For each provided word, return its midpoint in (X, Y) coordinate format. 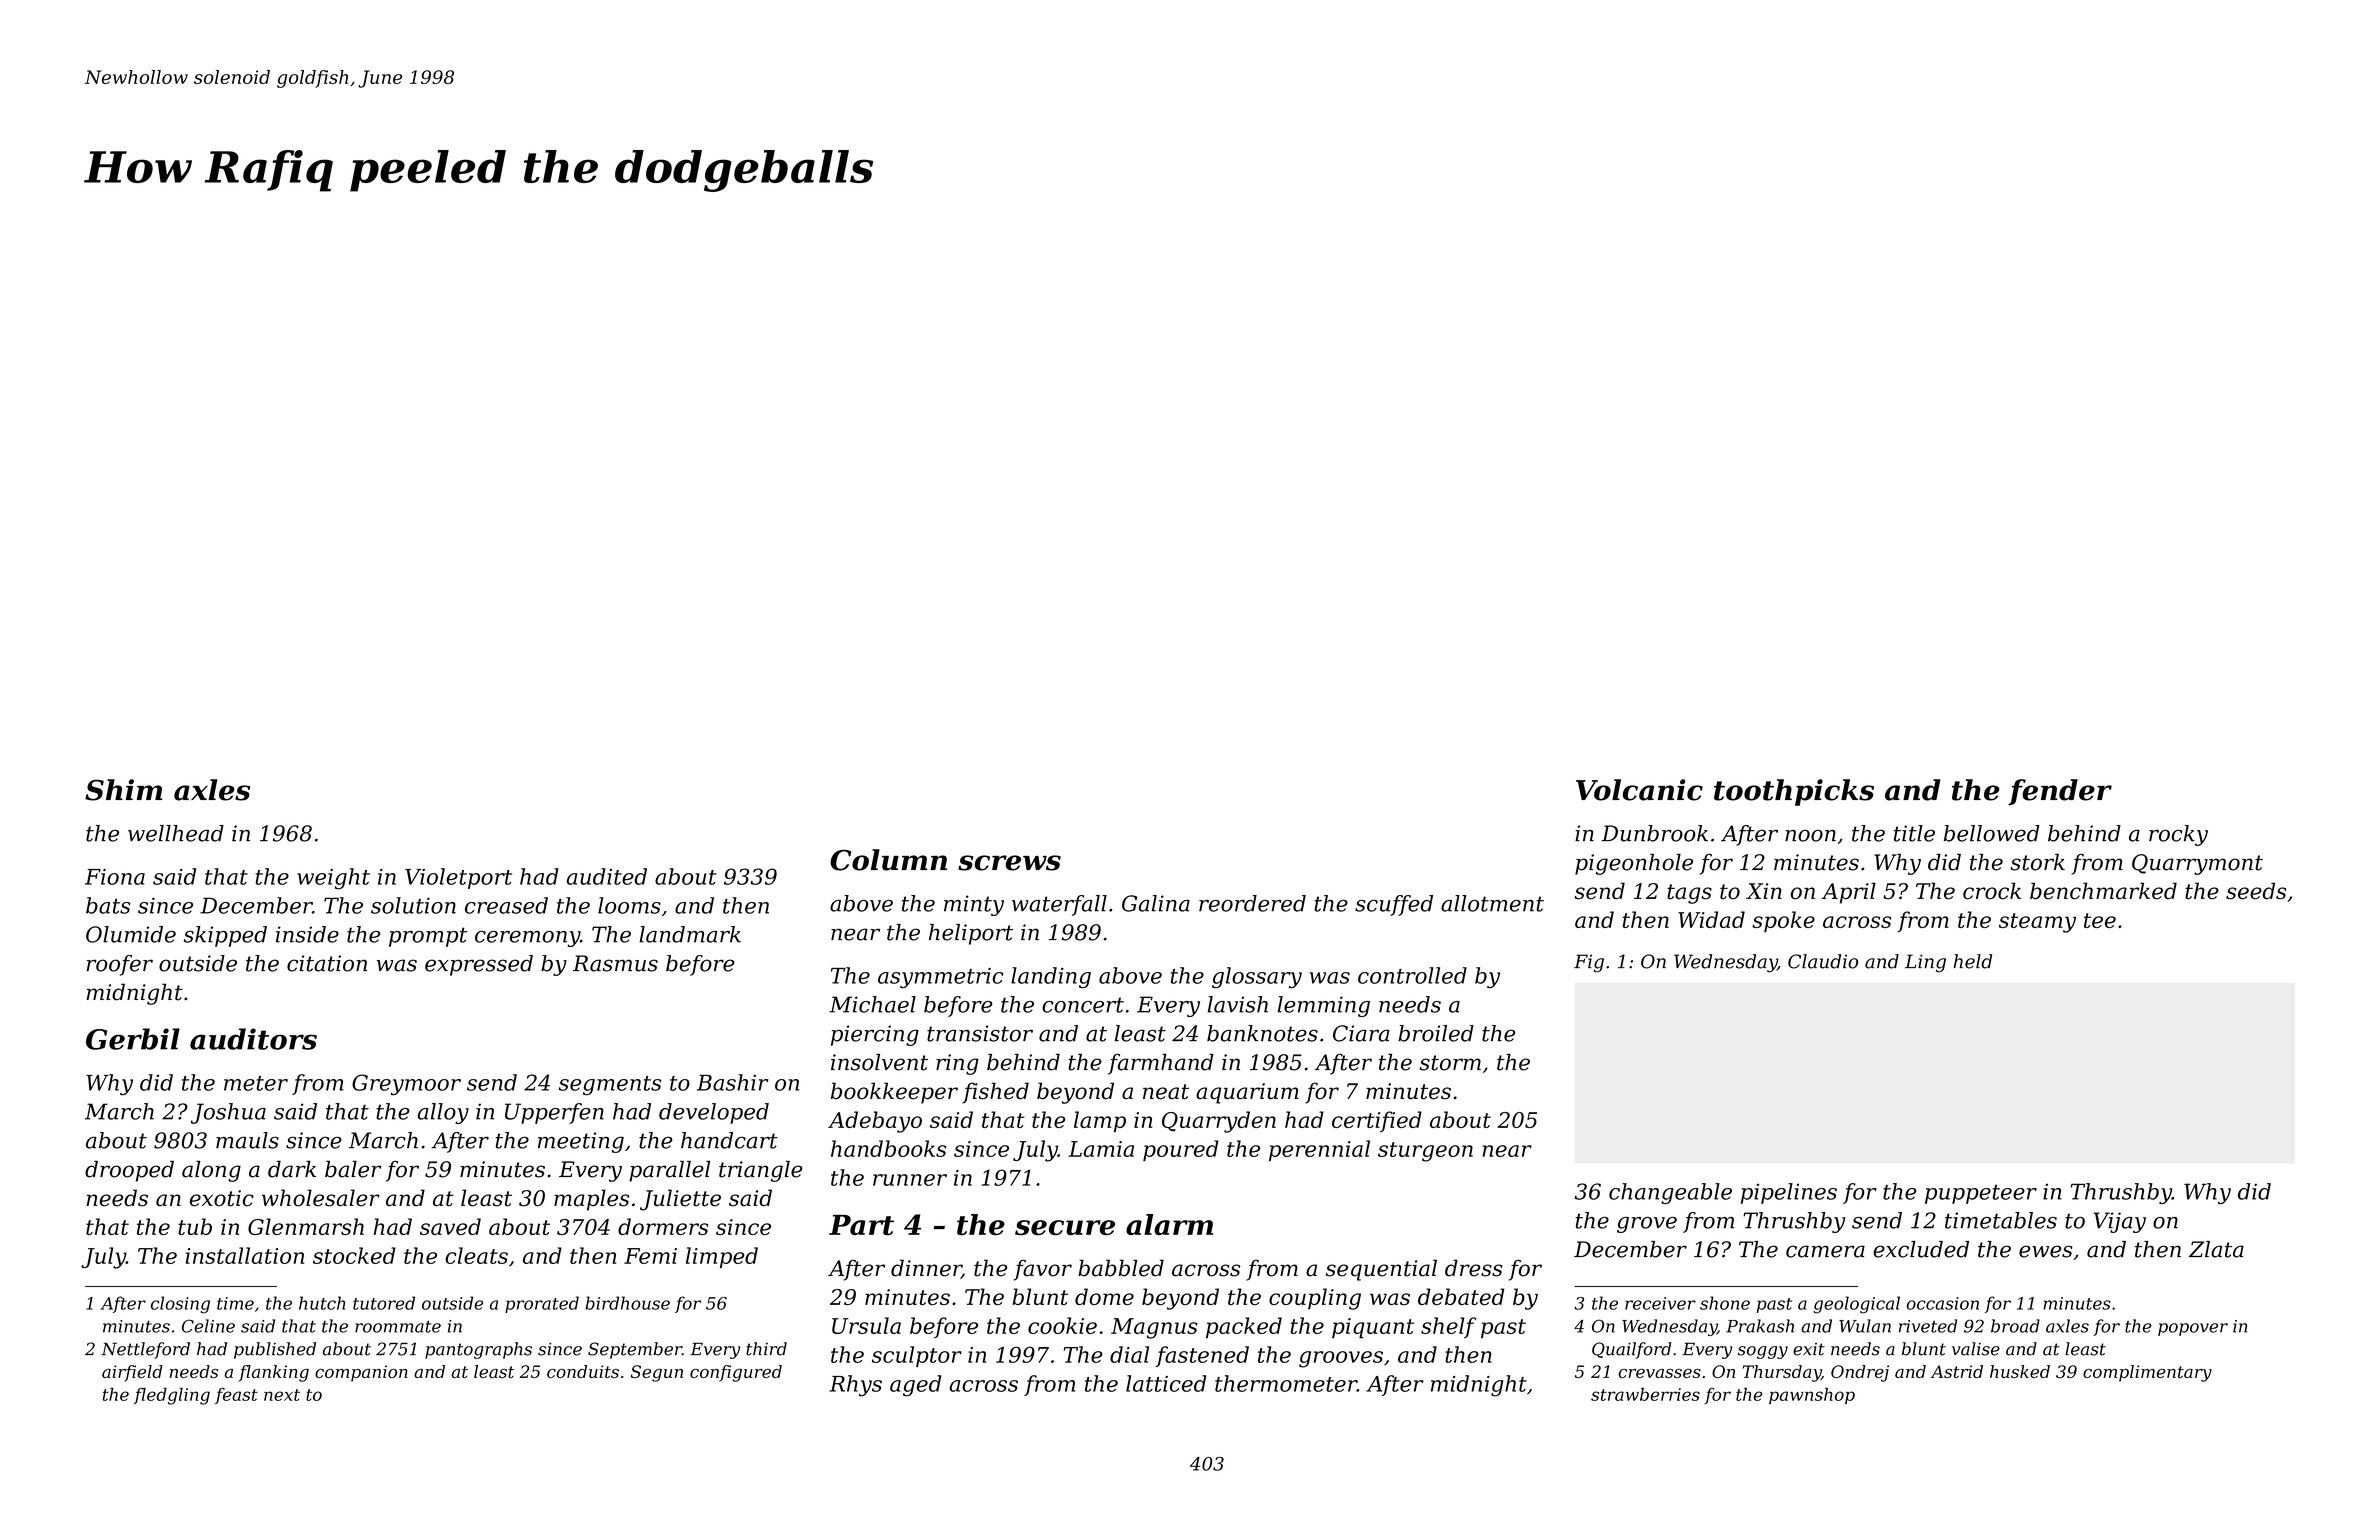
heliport (971, 934)
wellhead (176, 833)
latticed (1166, 1383)
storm (1450, 1063)
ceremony (527, 939)
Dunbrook (1654, 833)
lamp (1100, 1122)
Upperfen (554, 1113)
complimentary (2147, 1373)
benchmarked (2103, 891)
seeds (2256, 891)
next (282, 1395)
